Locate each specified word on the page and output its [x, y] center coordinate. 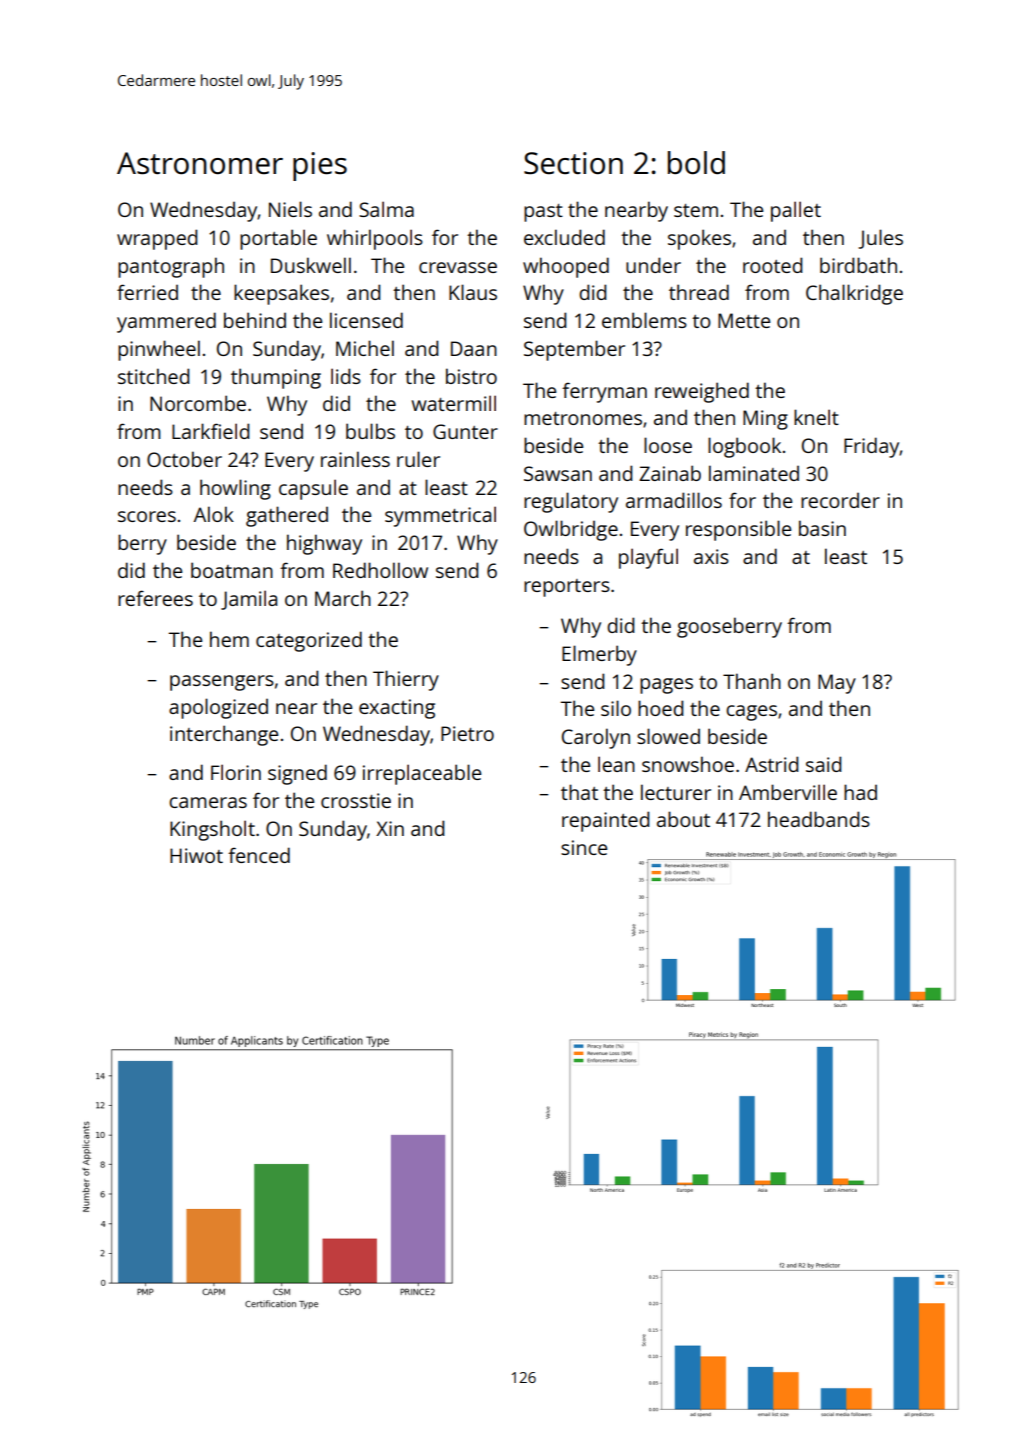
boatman [232, 570]
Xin [390, 828]
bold [696, 162]
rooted [773, 265]
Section [573, 163]
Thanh [752, 681]
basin [822, 528]
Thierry [406, 680]
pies [320, 166]
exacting [397, 709]
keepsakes [281, 294]
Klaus [473, 292]
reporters [567, 588]
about [683, 819]
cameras [208, 802]
